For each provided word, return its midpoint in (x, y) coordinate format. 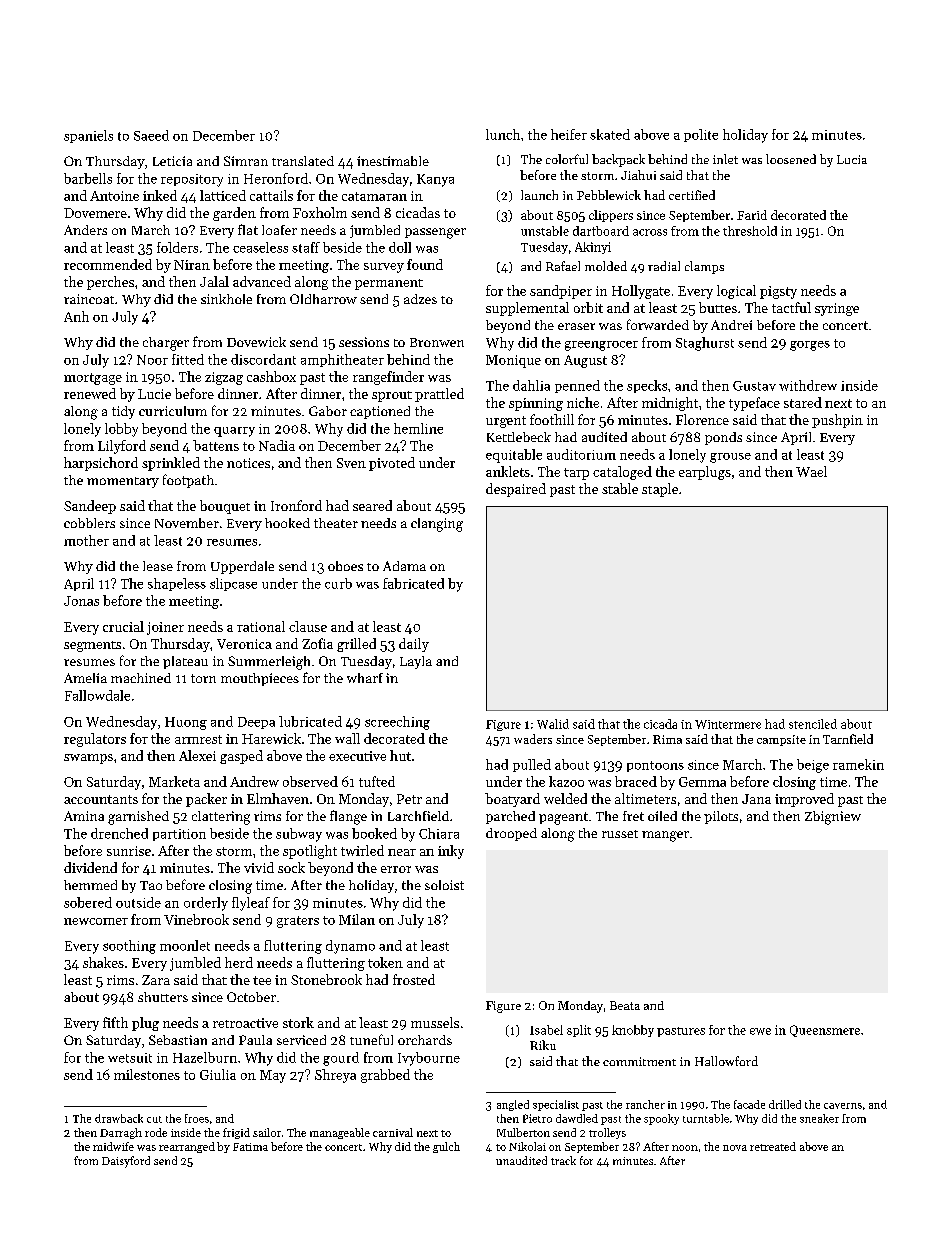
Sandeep (90, 507)
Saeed (151, 135)
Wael (811, 471)
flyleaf (251, 904)
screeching (397, 723)
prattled (439, 395)
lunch (503, 134)
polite (701, 135)
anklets (508, 471)
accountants (101, 799)
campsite (781, 740)
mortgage (93, 379)
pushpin (837, 421)
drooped (511, 834)
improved (804, 800)
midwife (113, 1146)
